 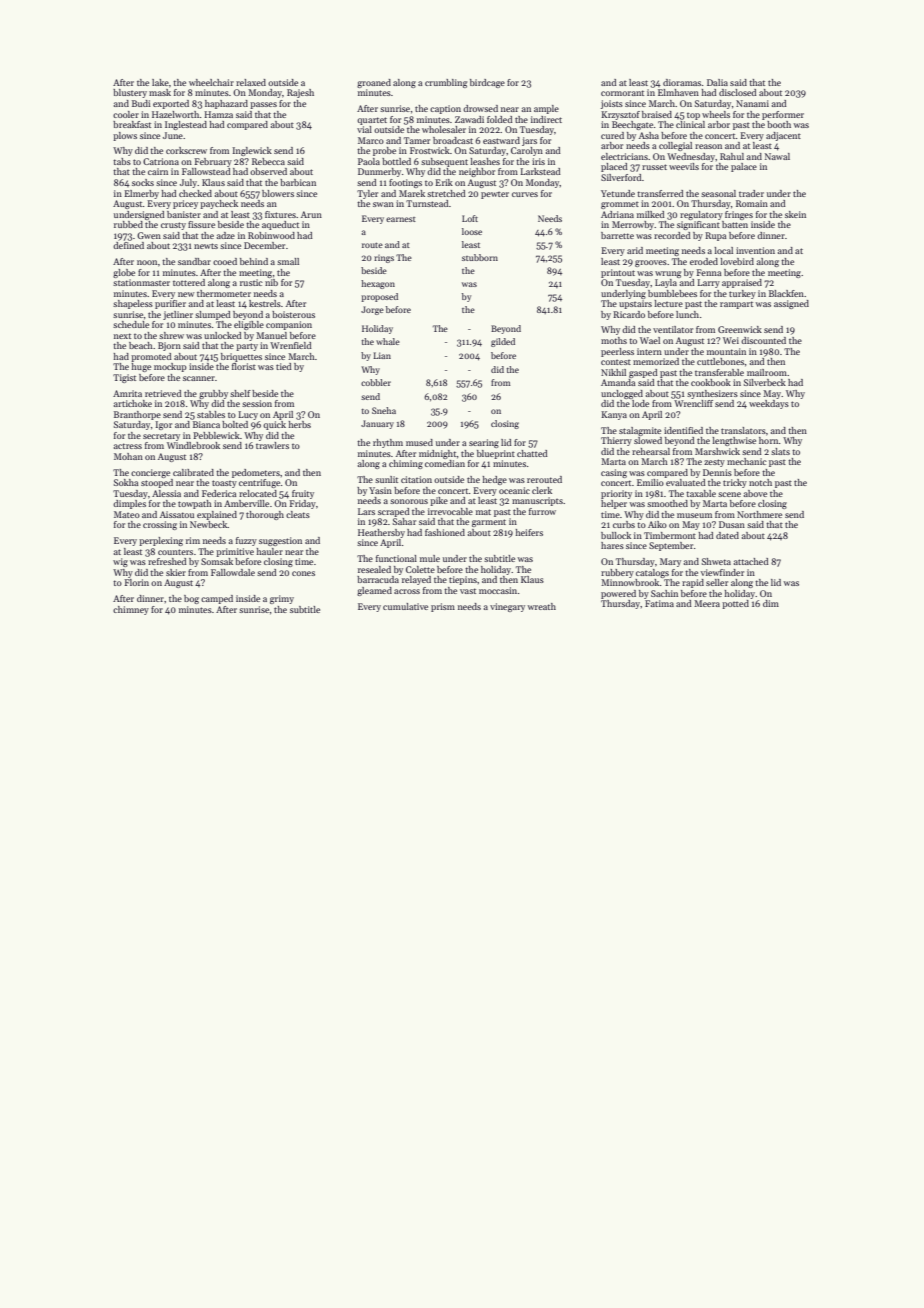 What do you see at coordinates (738, 92) in the document?
I see `disclosed` at bounding box center [738, 92].
